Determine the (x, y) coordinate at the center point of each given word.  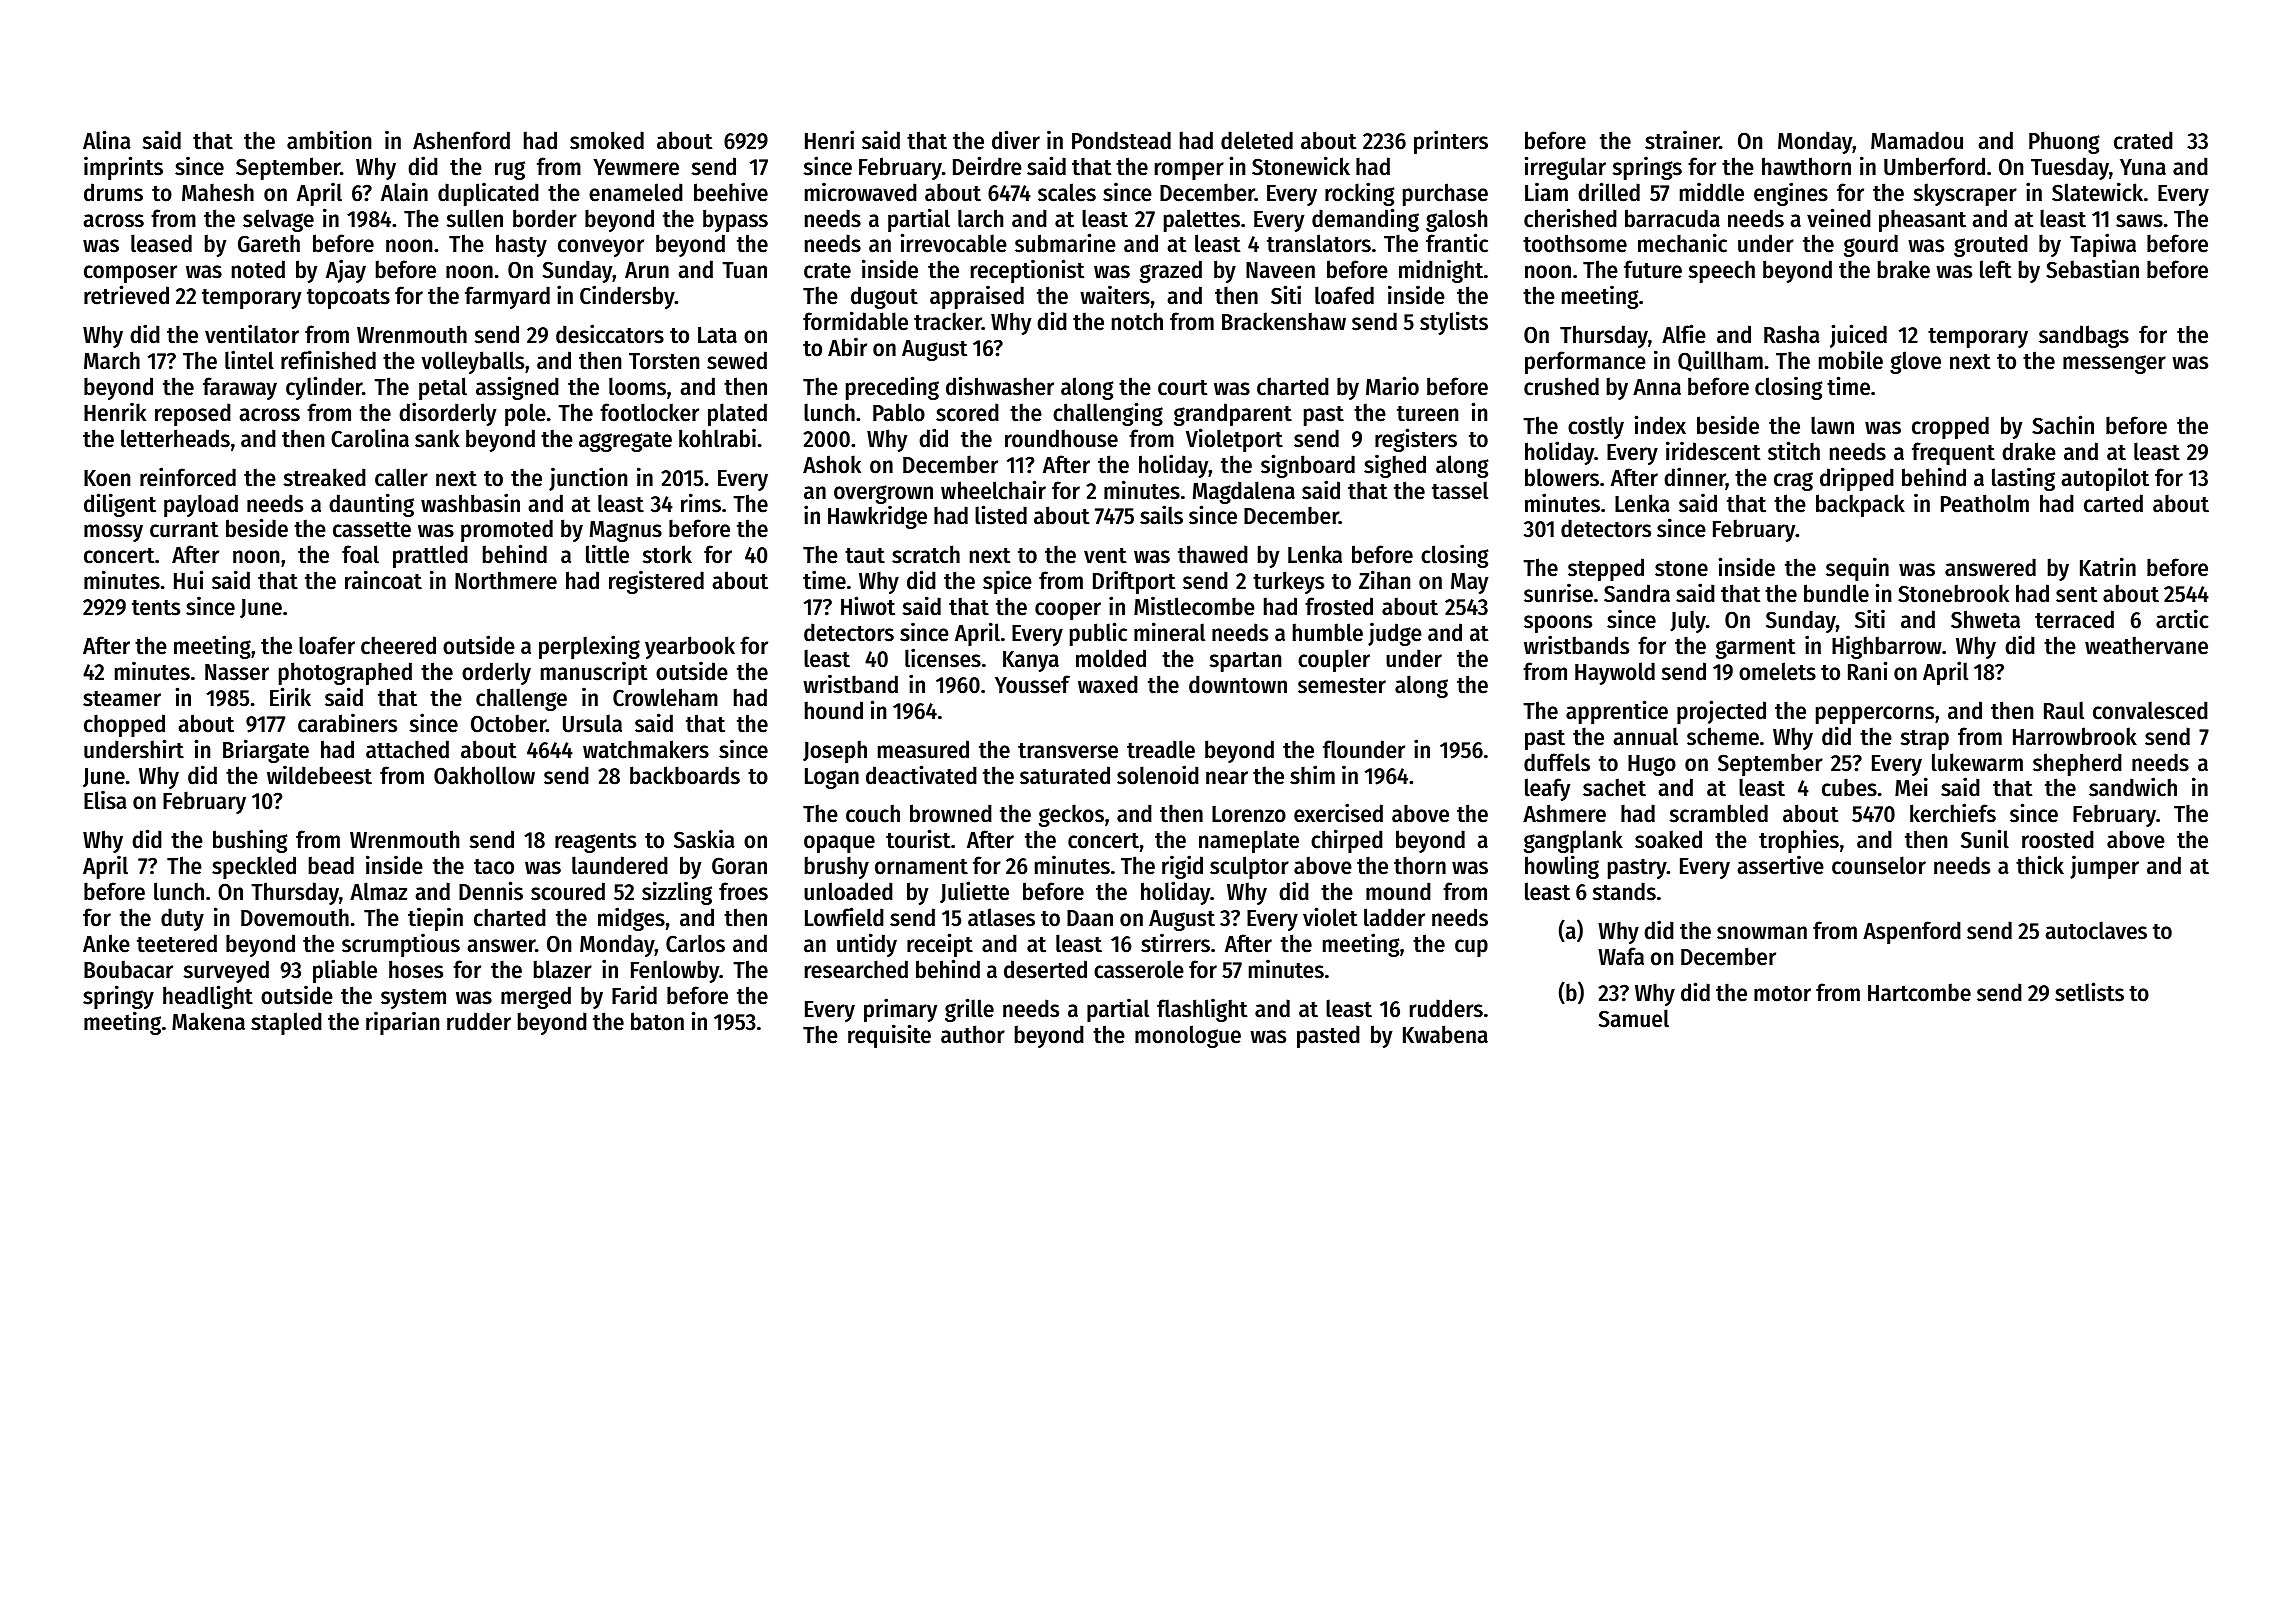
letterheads (175, 438)
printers (1451, 142)
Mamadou (1917, 140)
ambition (329, 140)
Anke (106, 943)
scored (967, 412)
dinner (1695, 478)
